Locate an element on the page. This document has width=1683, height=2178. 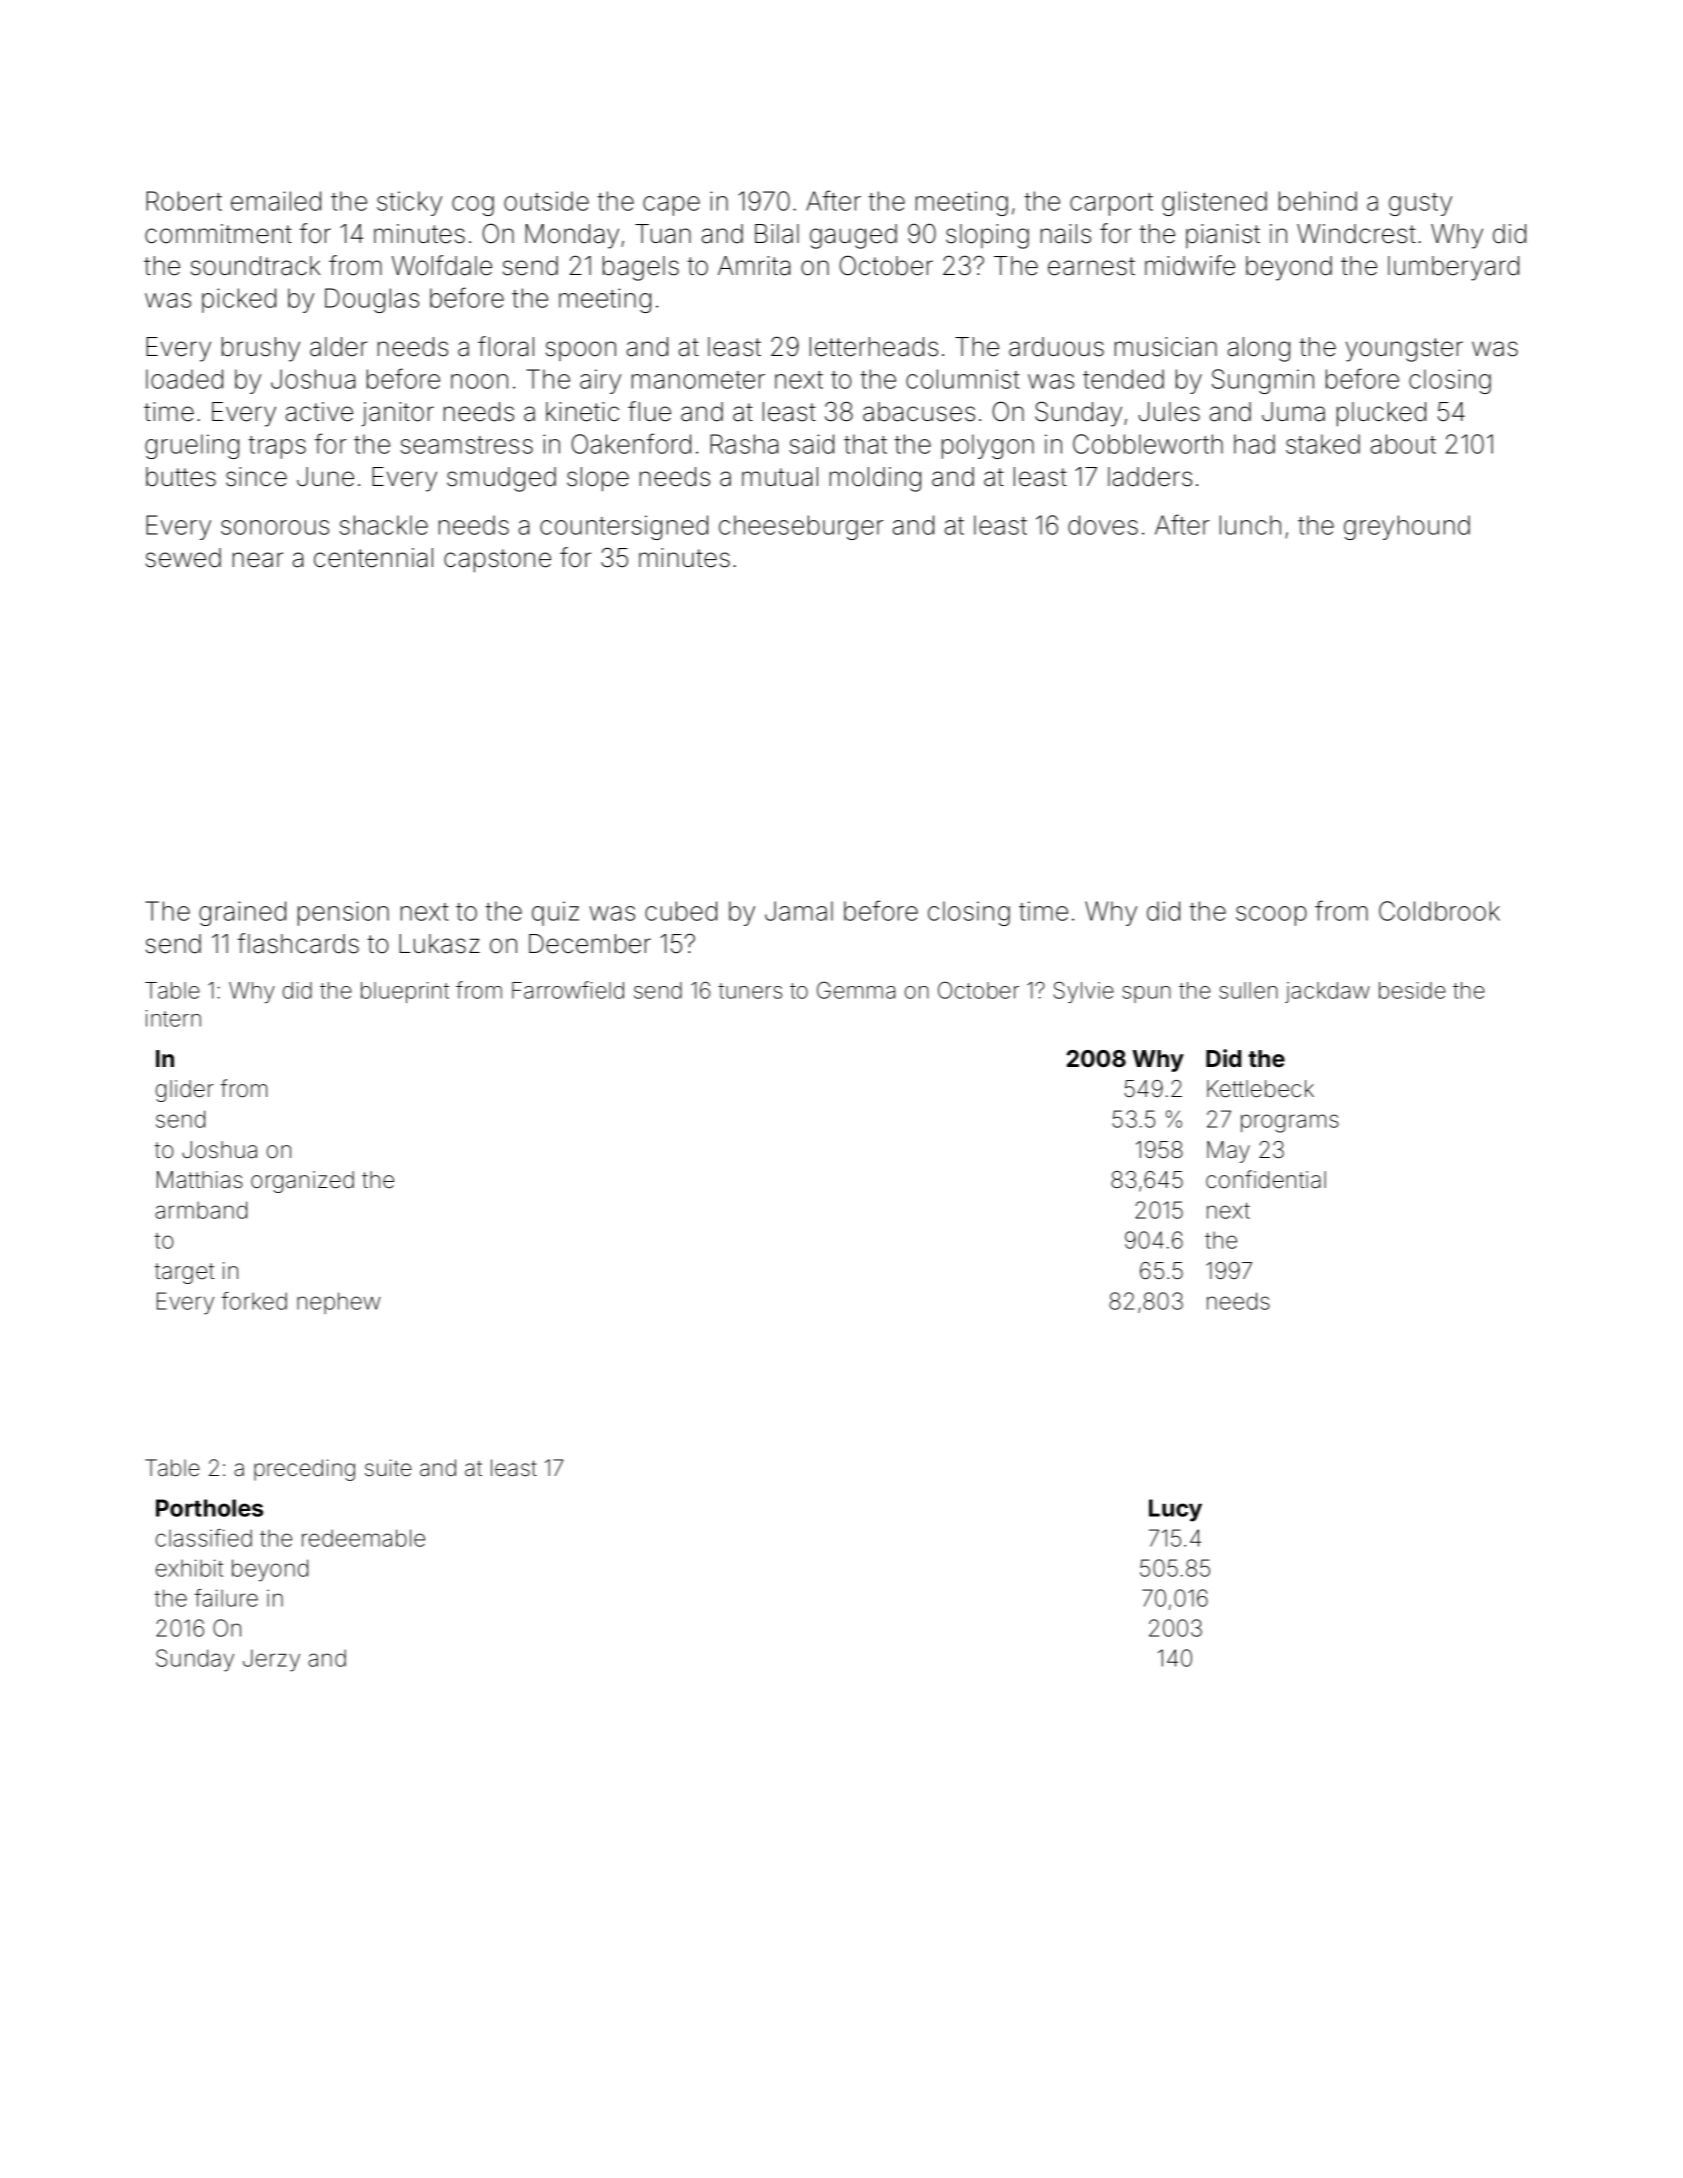
beside is located at coordinates (1412, 990).
